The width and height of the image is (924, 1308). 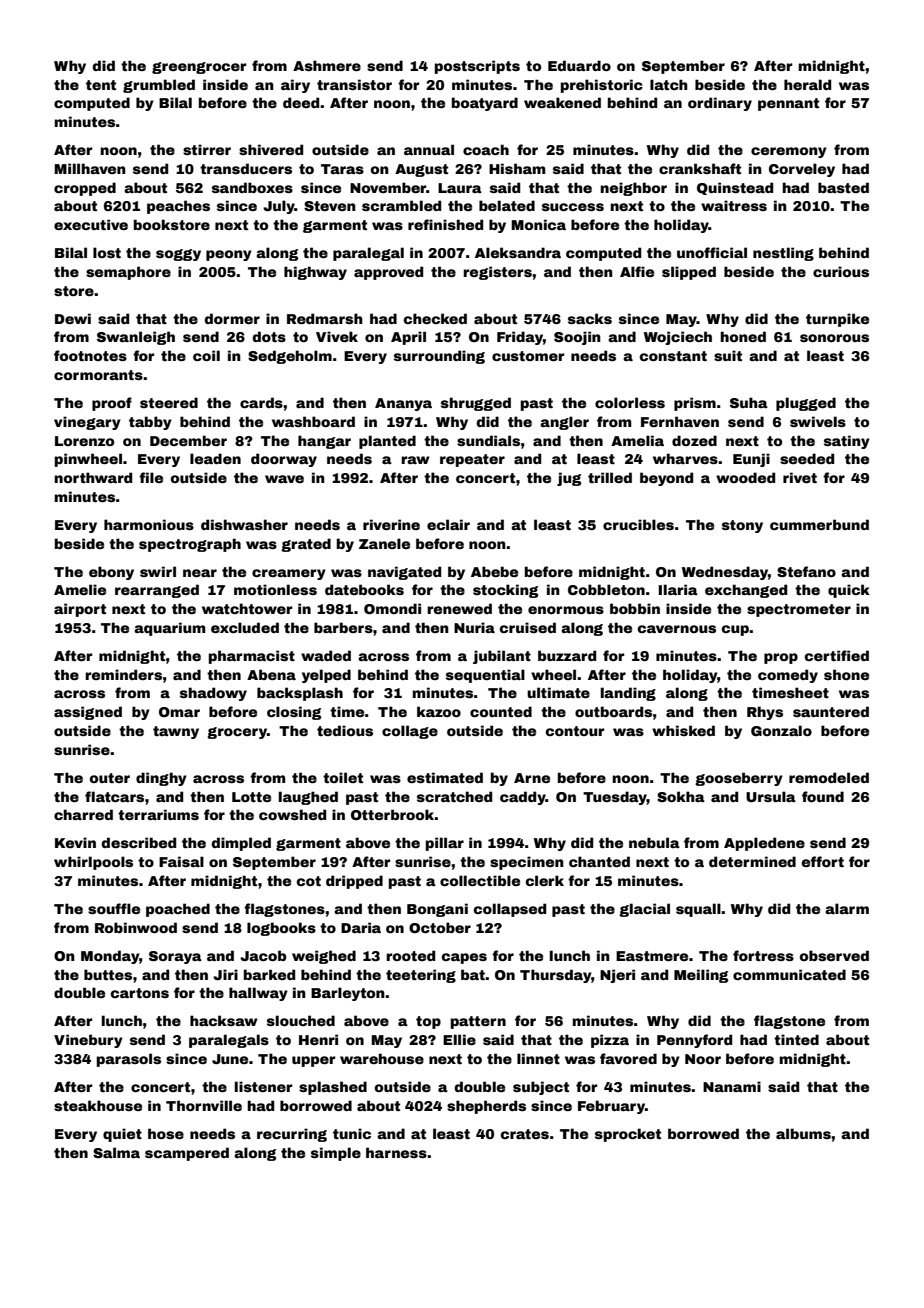 I want to click on greengrocer, so click(x=199, y=68).
